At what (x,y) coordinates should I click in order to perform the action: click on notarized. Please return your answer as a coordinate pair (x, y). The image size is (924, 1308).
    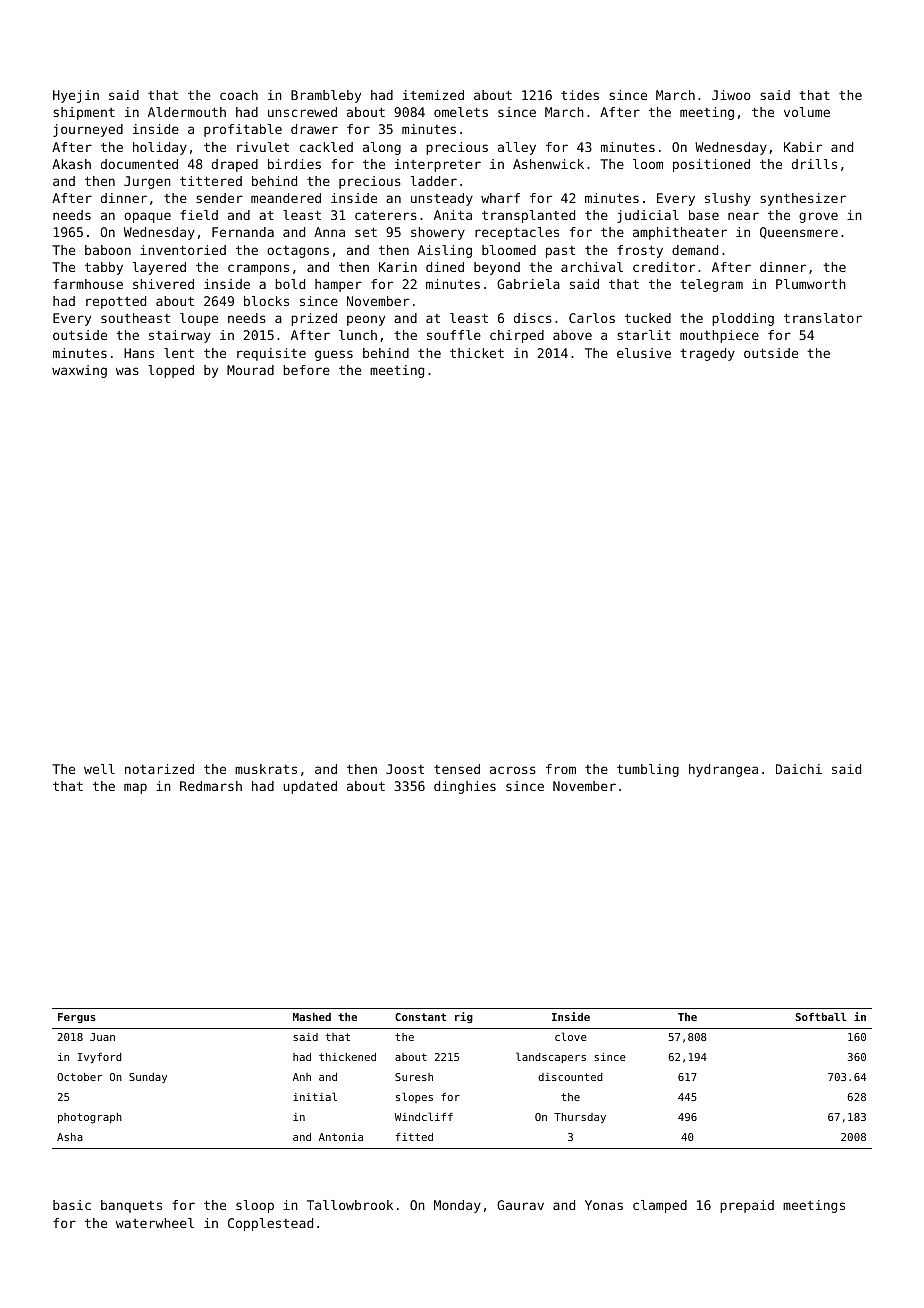
    Looking at the image, I should click on (159, 769).
